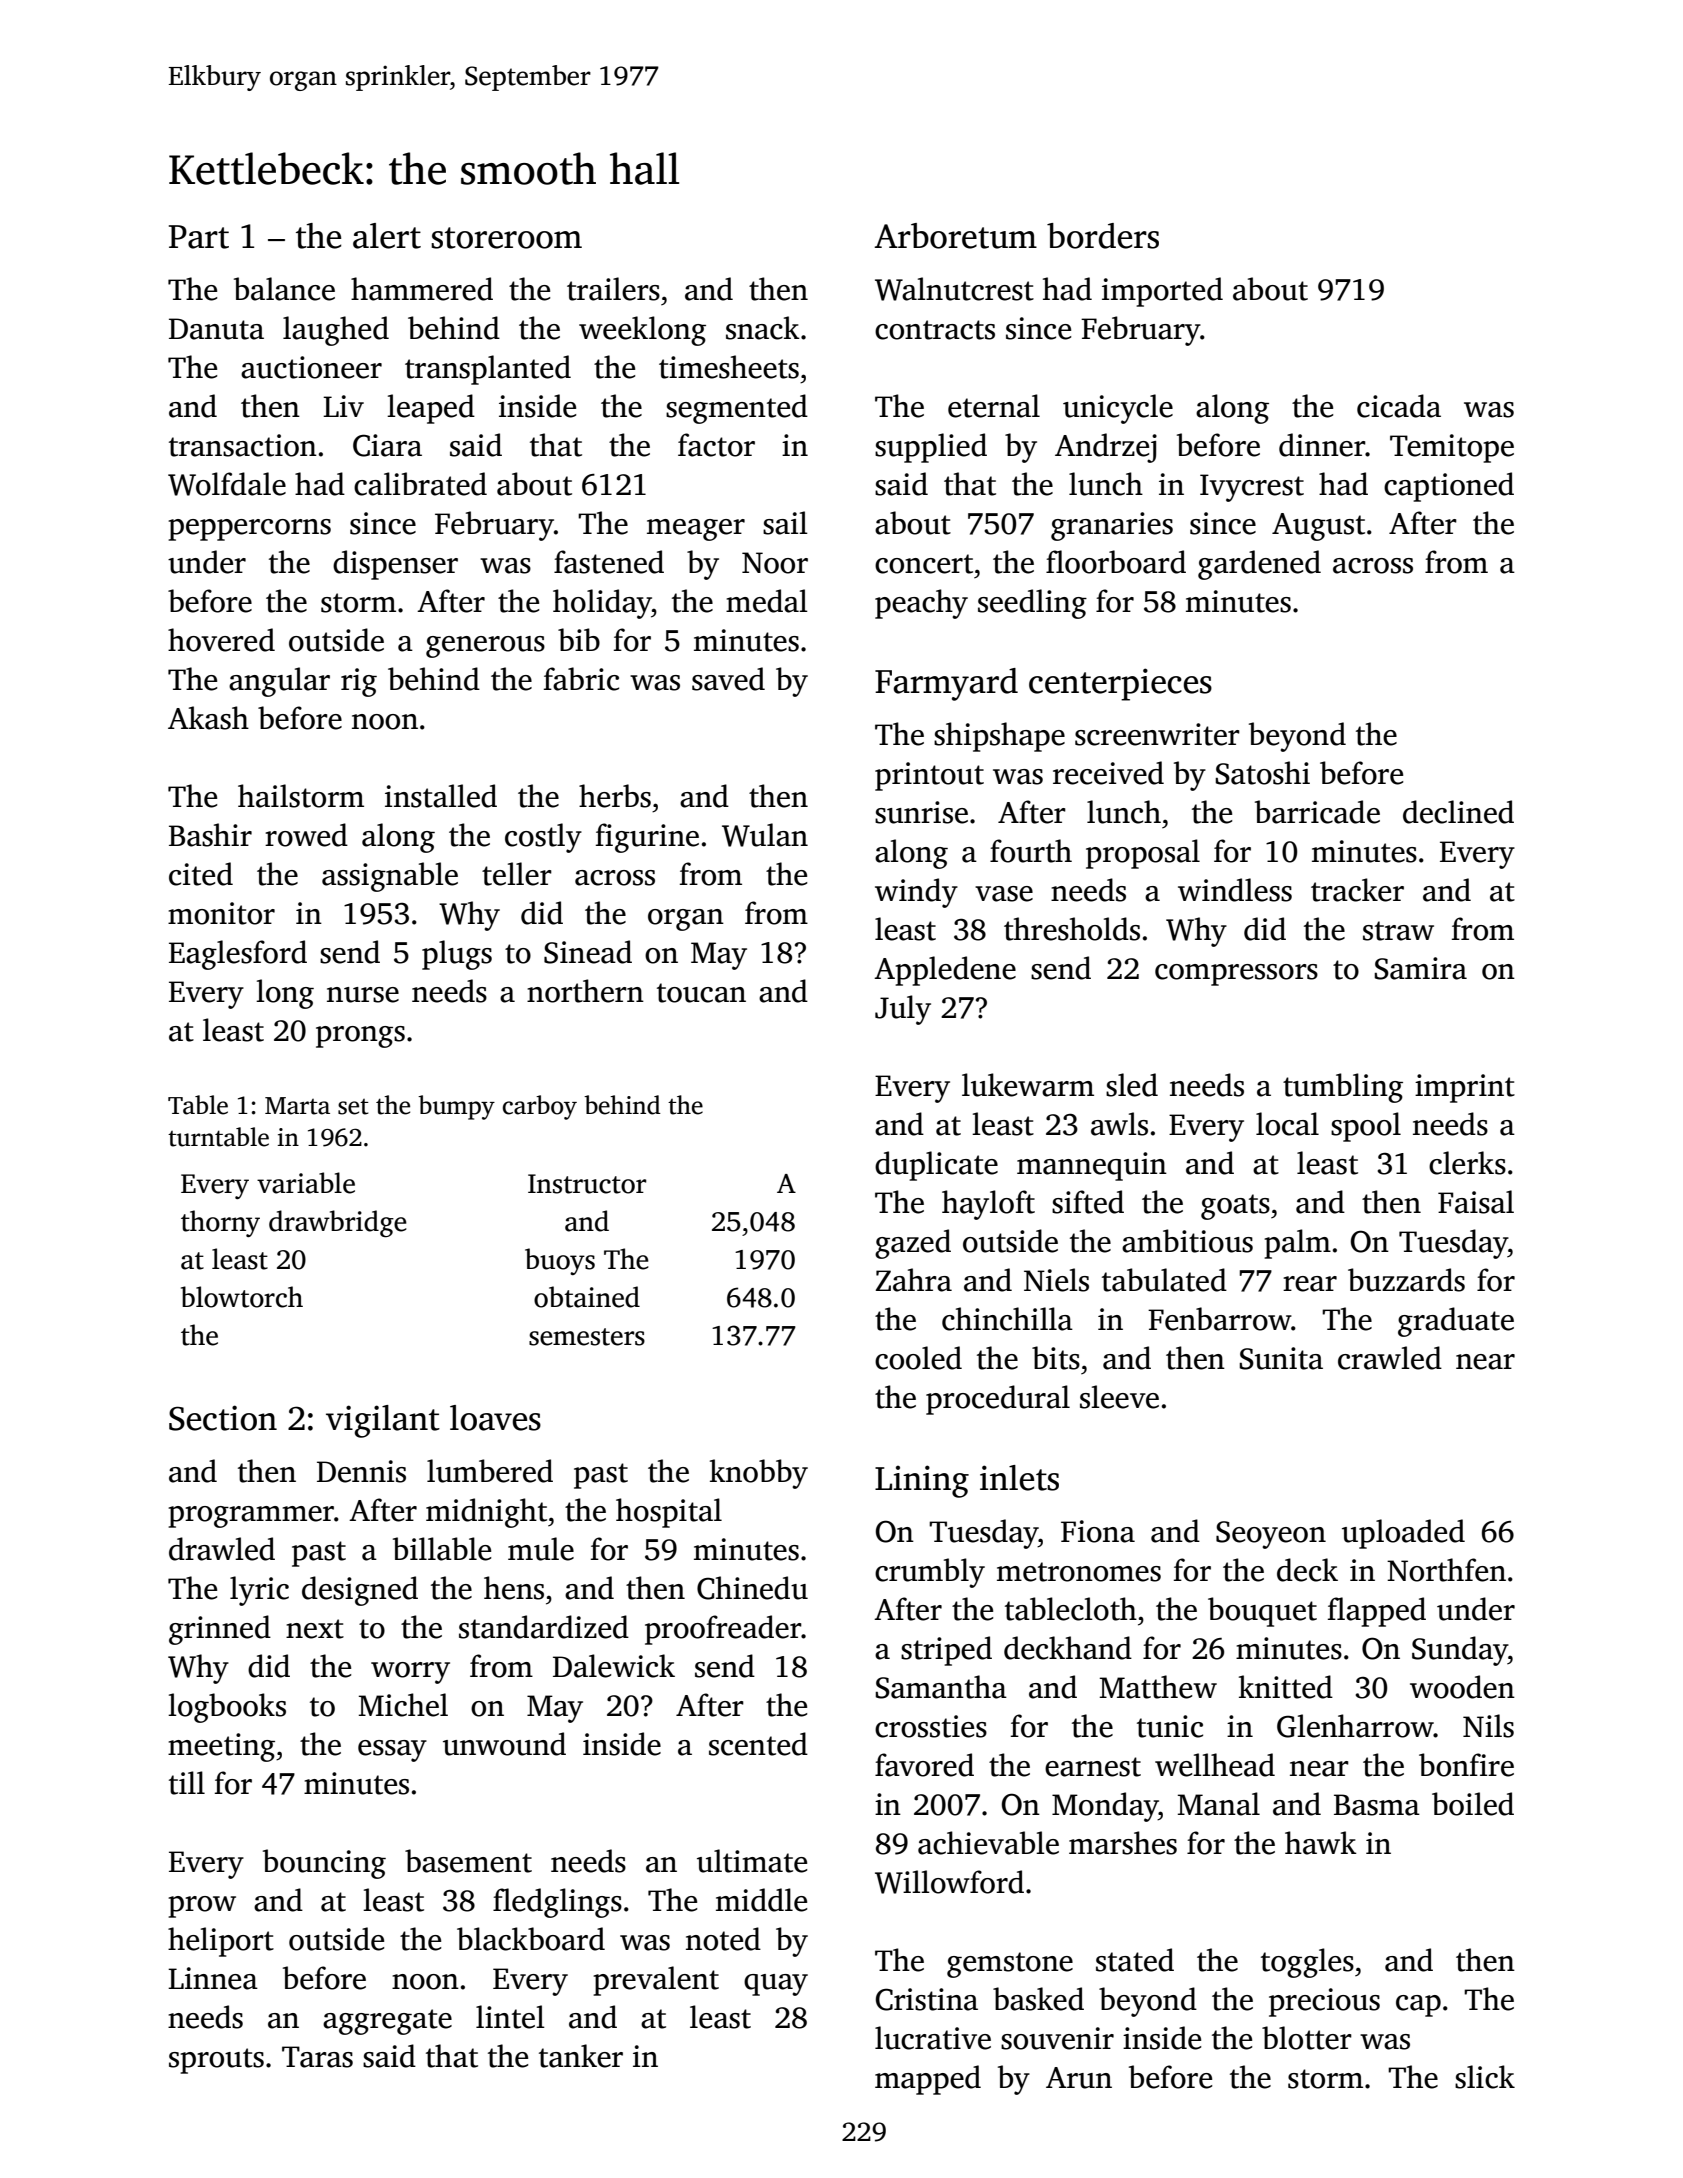 The height and width of the page is (2178, 1683). What do you see at coordinates (1118, 409) in the page?
I see `unicycle` at bounding box center [1118, 409].
